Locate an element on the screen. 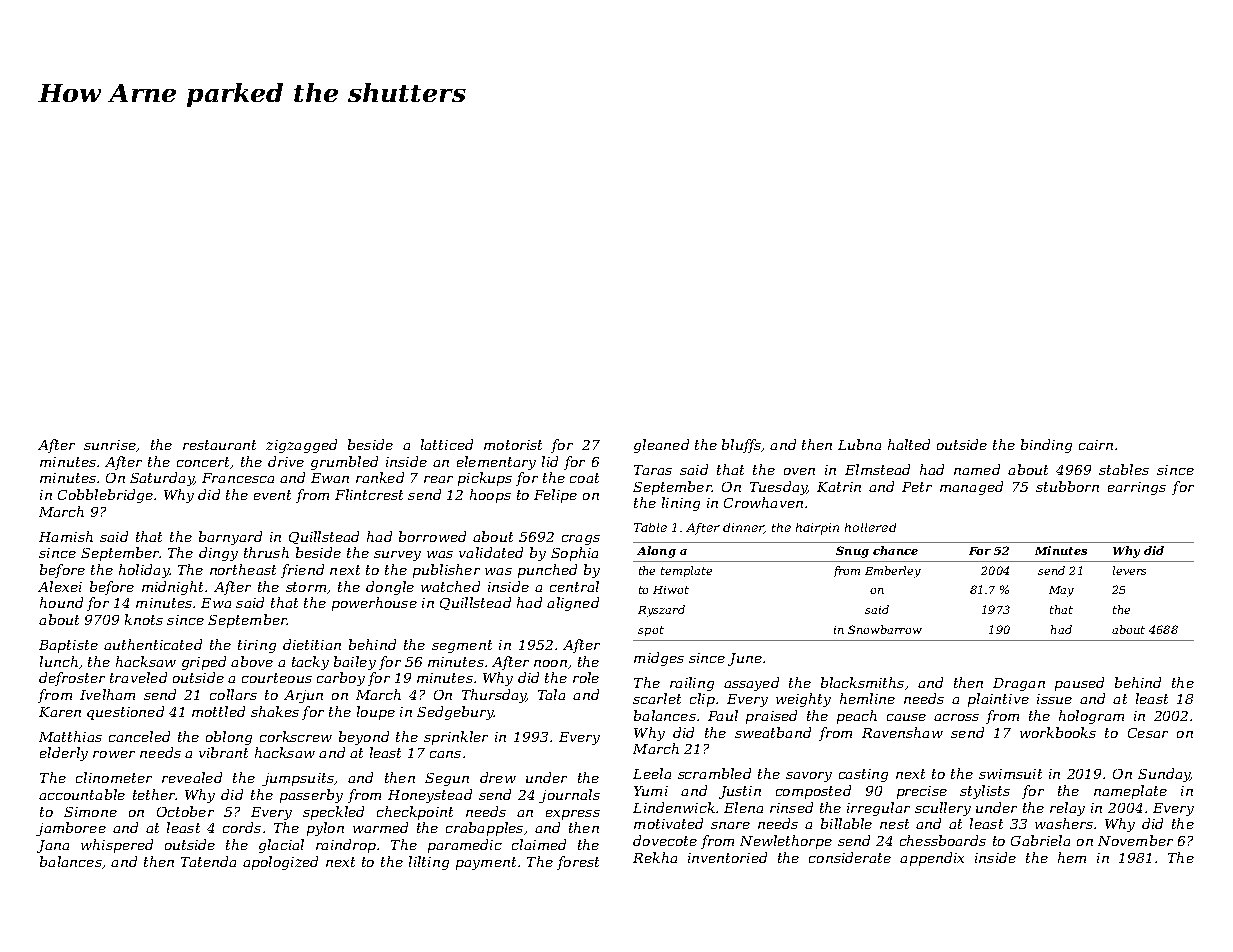 This screenshot has height=952, width=1233. Jana is located at coordinates (53, 846).
